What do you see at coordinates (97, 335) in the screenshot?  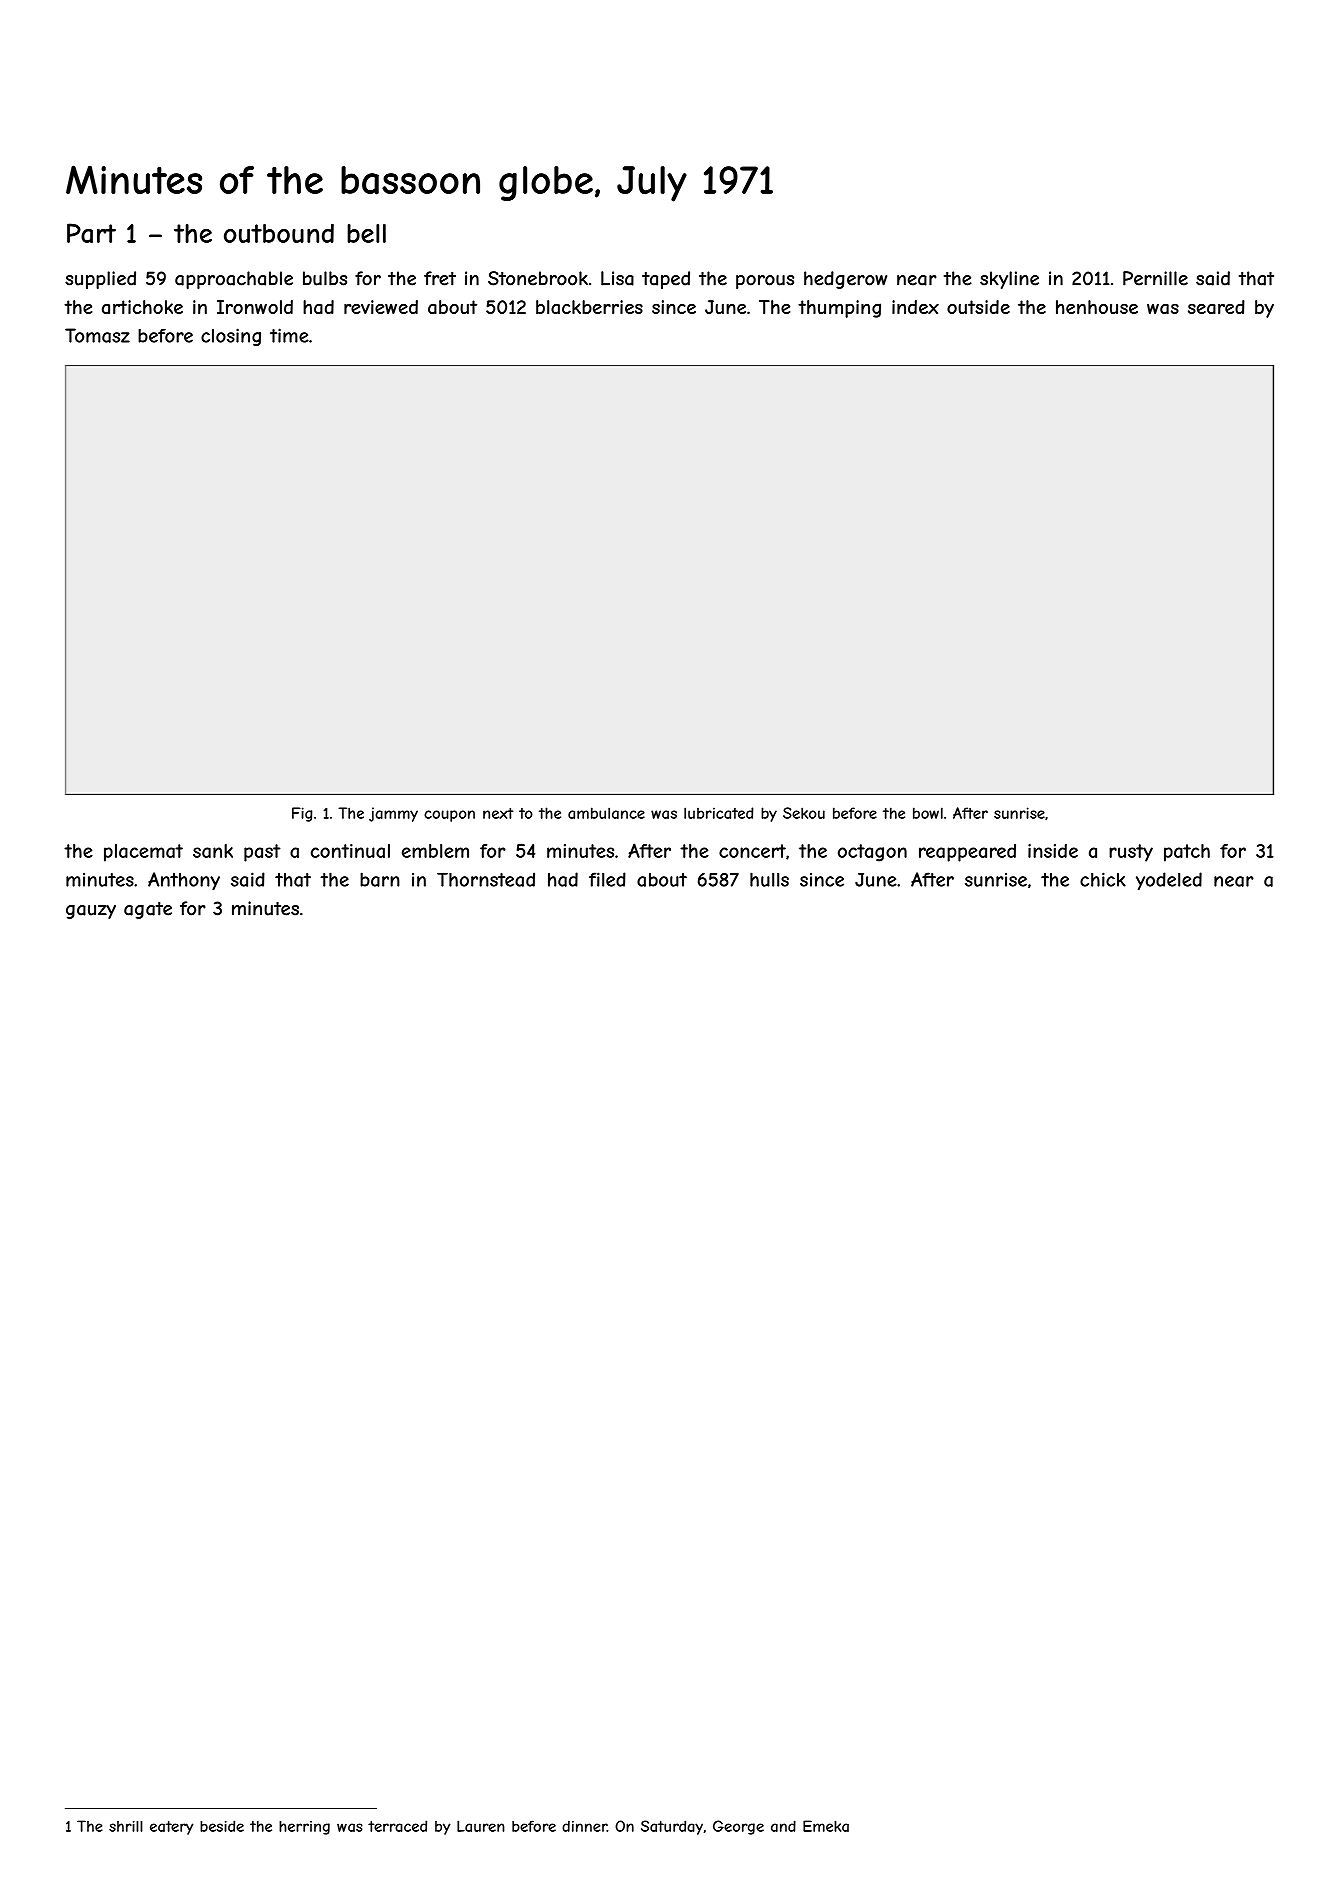 I see `Tomasz` at bounding box center [97, 335].
